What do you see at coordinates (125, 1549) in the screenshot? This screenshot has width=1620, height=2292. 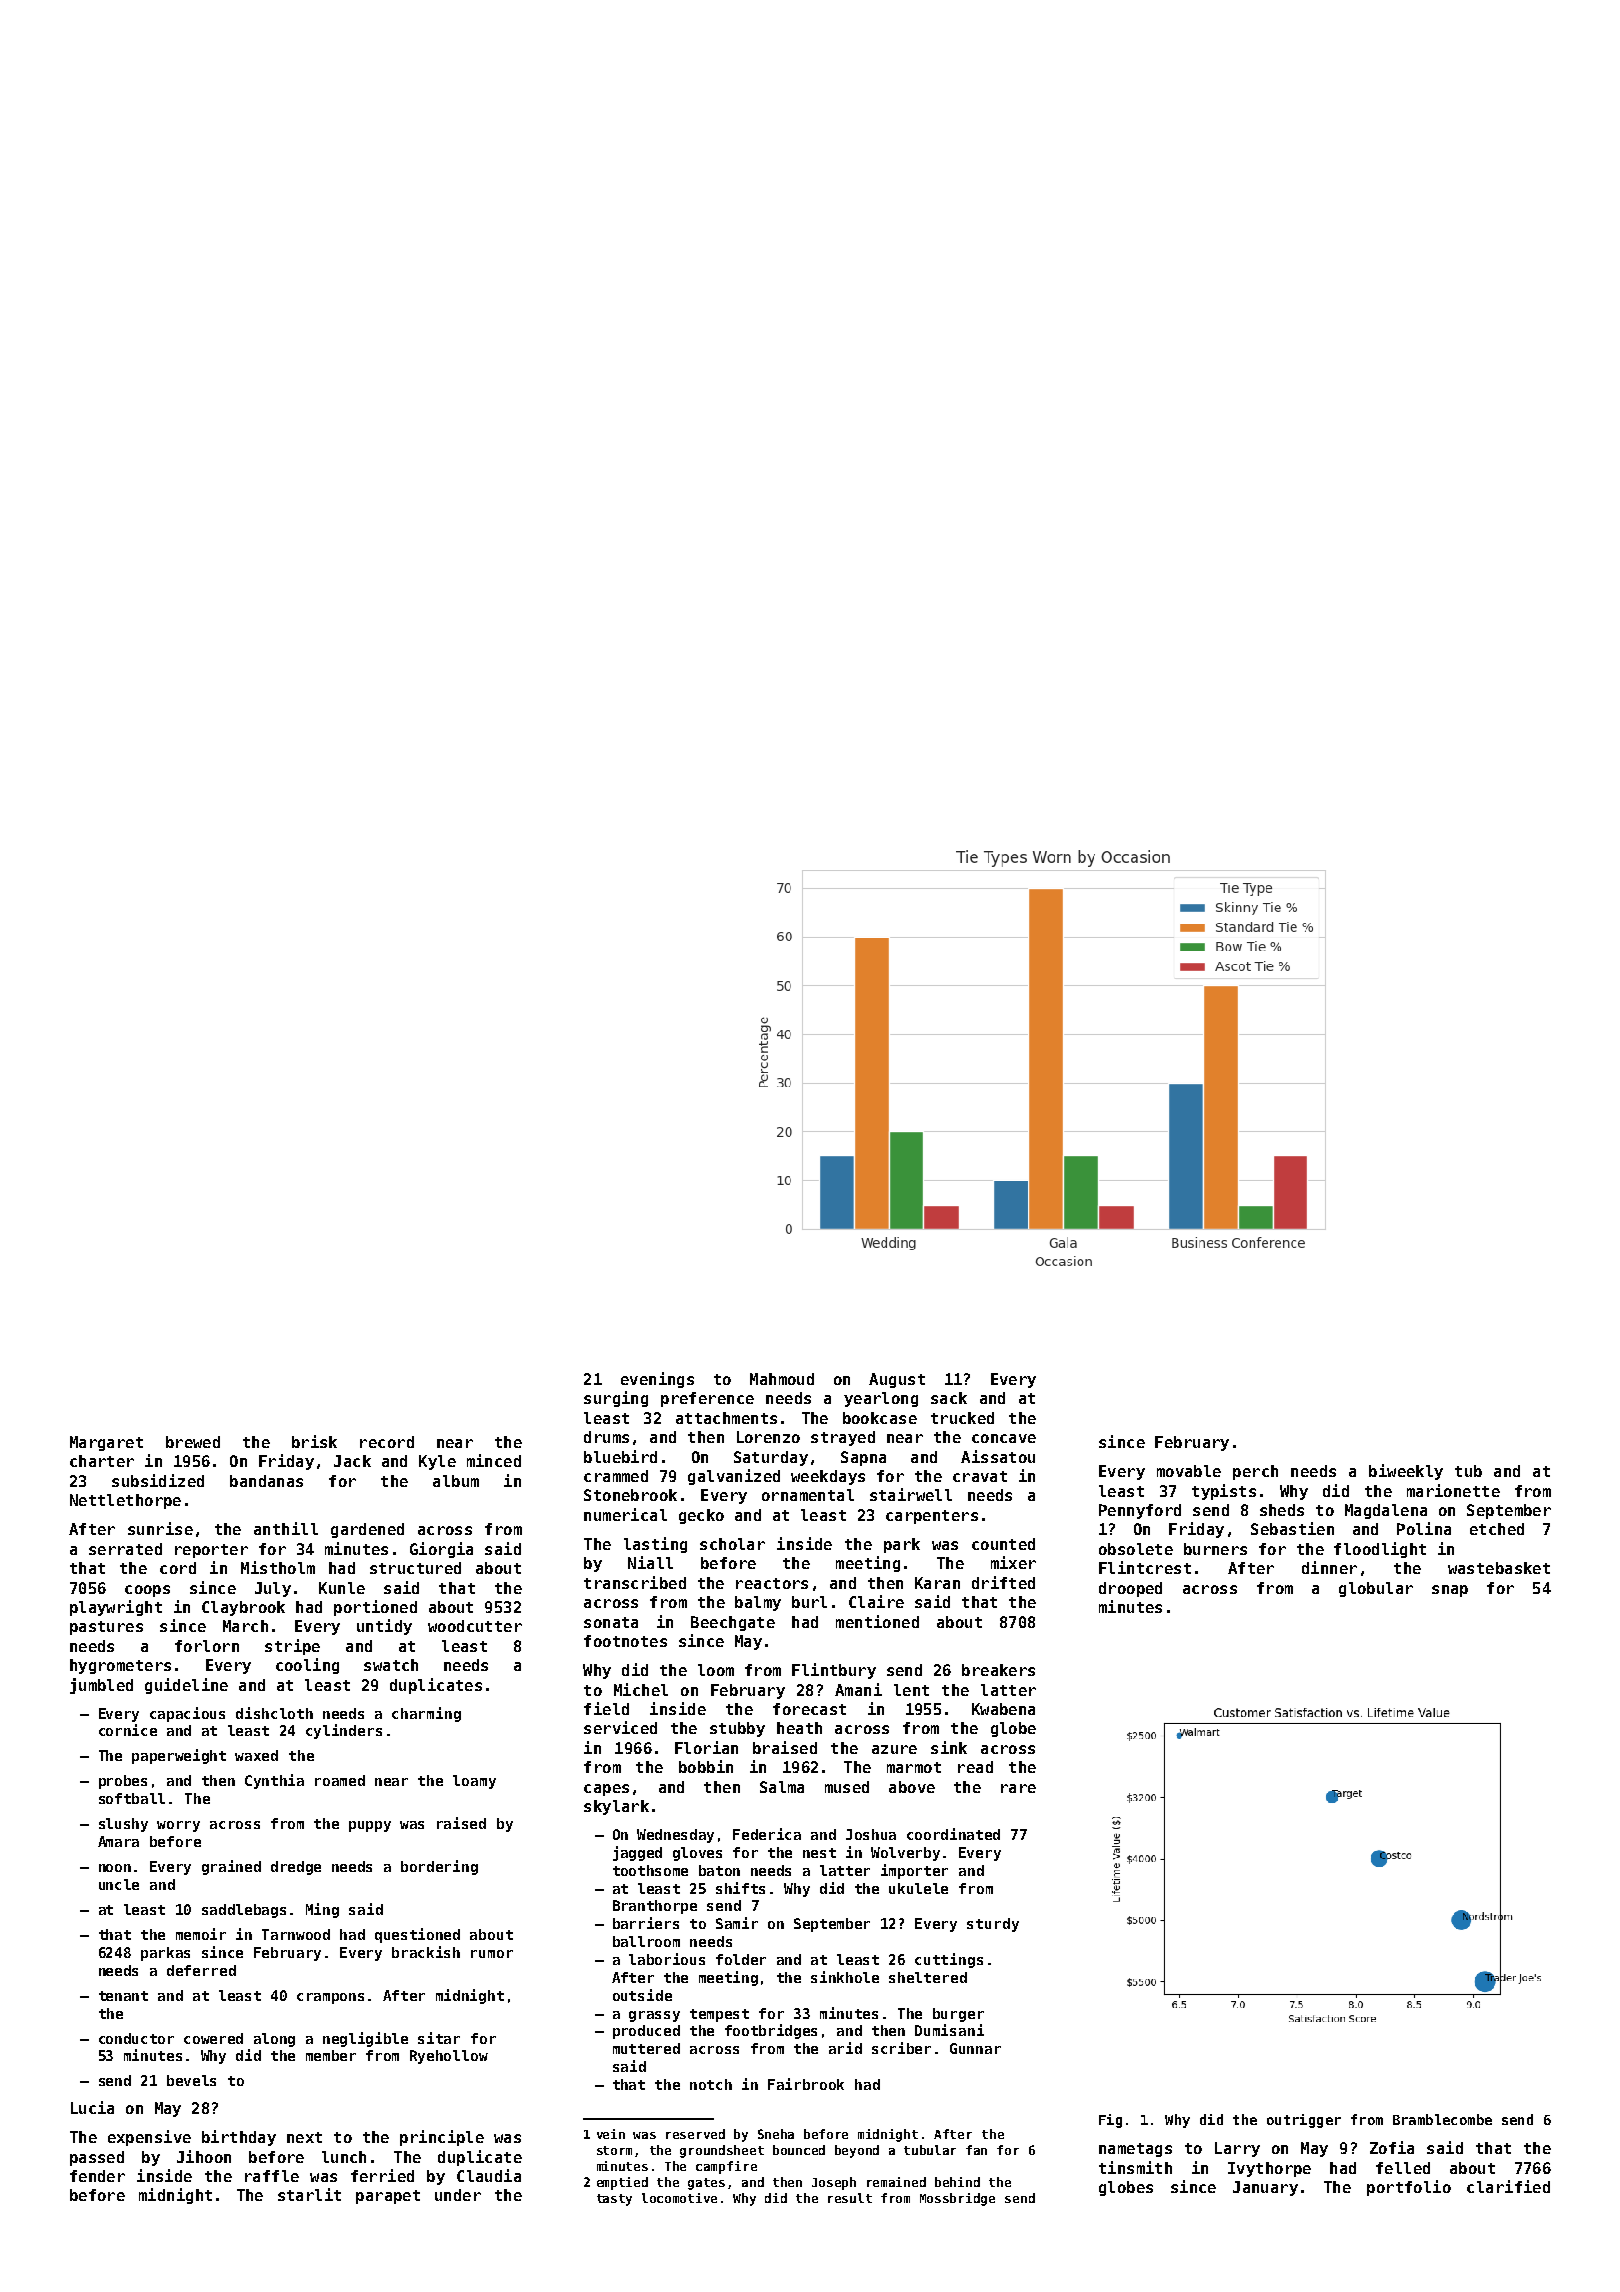 I see `serrated` at bounding box center [125, 1549].
